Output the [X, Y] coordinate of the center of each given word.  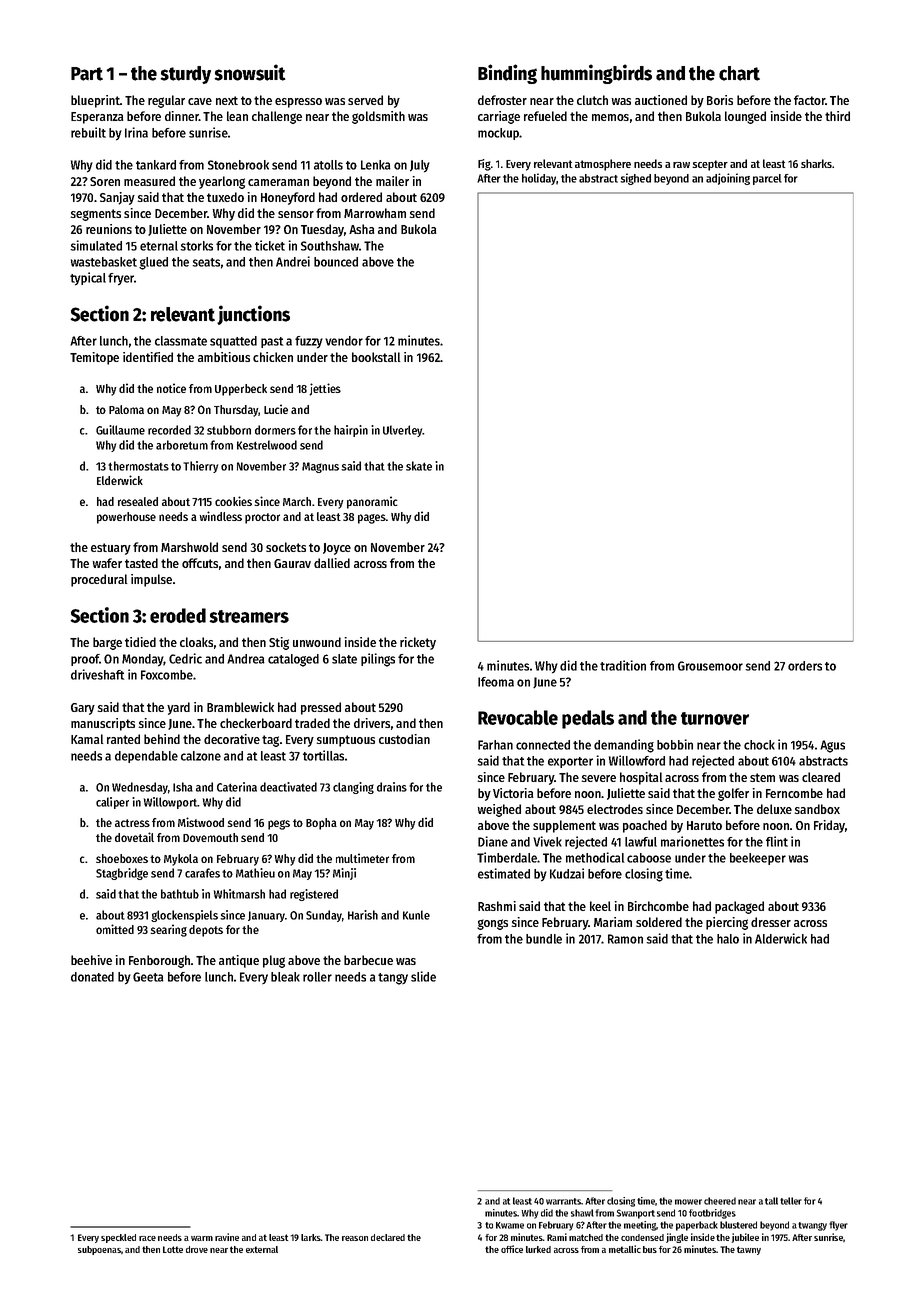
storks [196, 246]
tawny [749, 1250]
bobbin [675, 744]
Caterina [237, 787]
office [512, 1249]
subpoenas [99, 1250]
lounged [745, 117]
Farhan [495, 745]
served [365, 100]
